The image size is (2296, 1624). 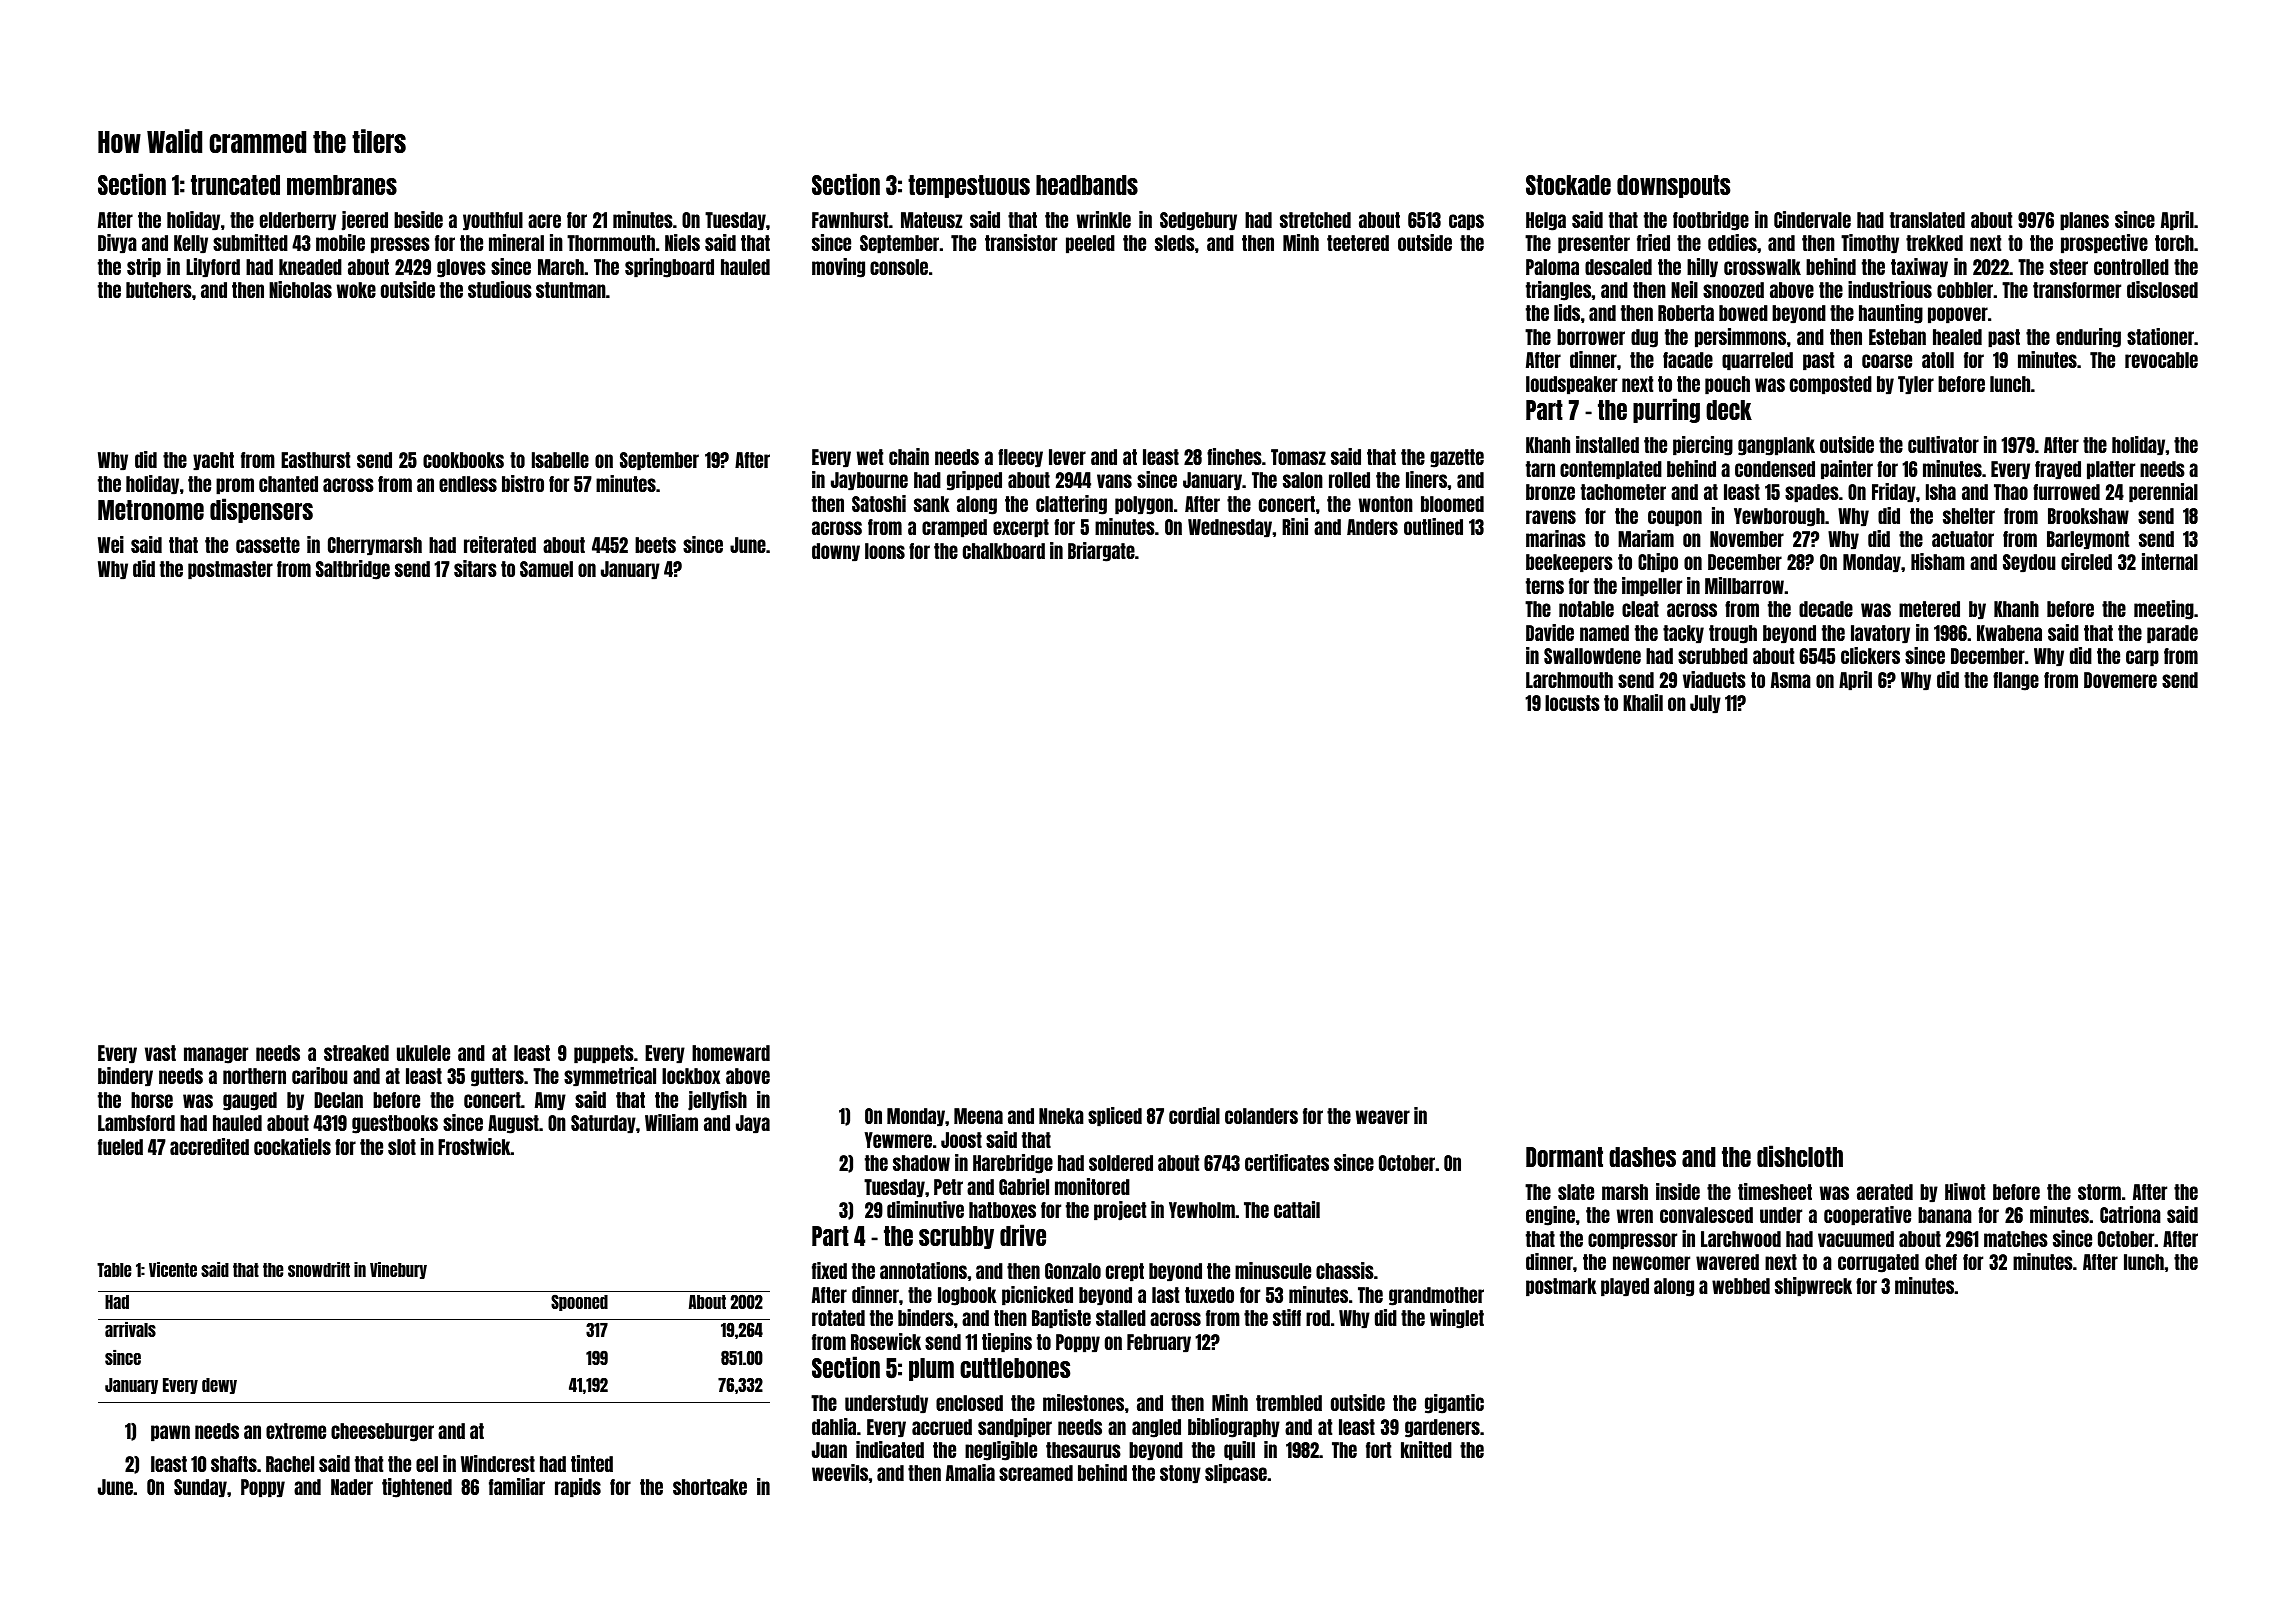 I want to click on bindery, so click(x=125, y=1077).
